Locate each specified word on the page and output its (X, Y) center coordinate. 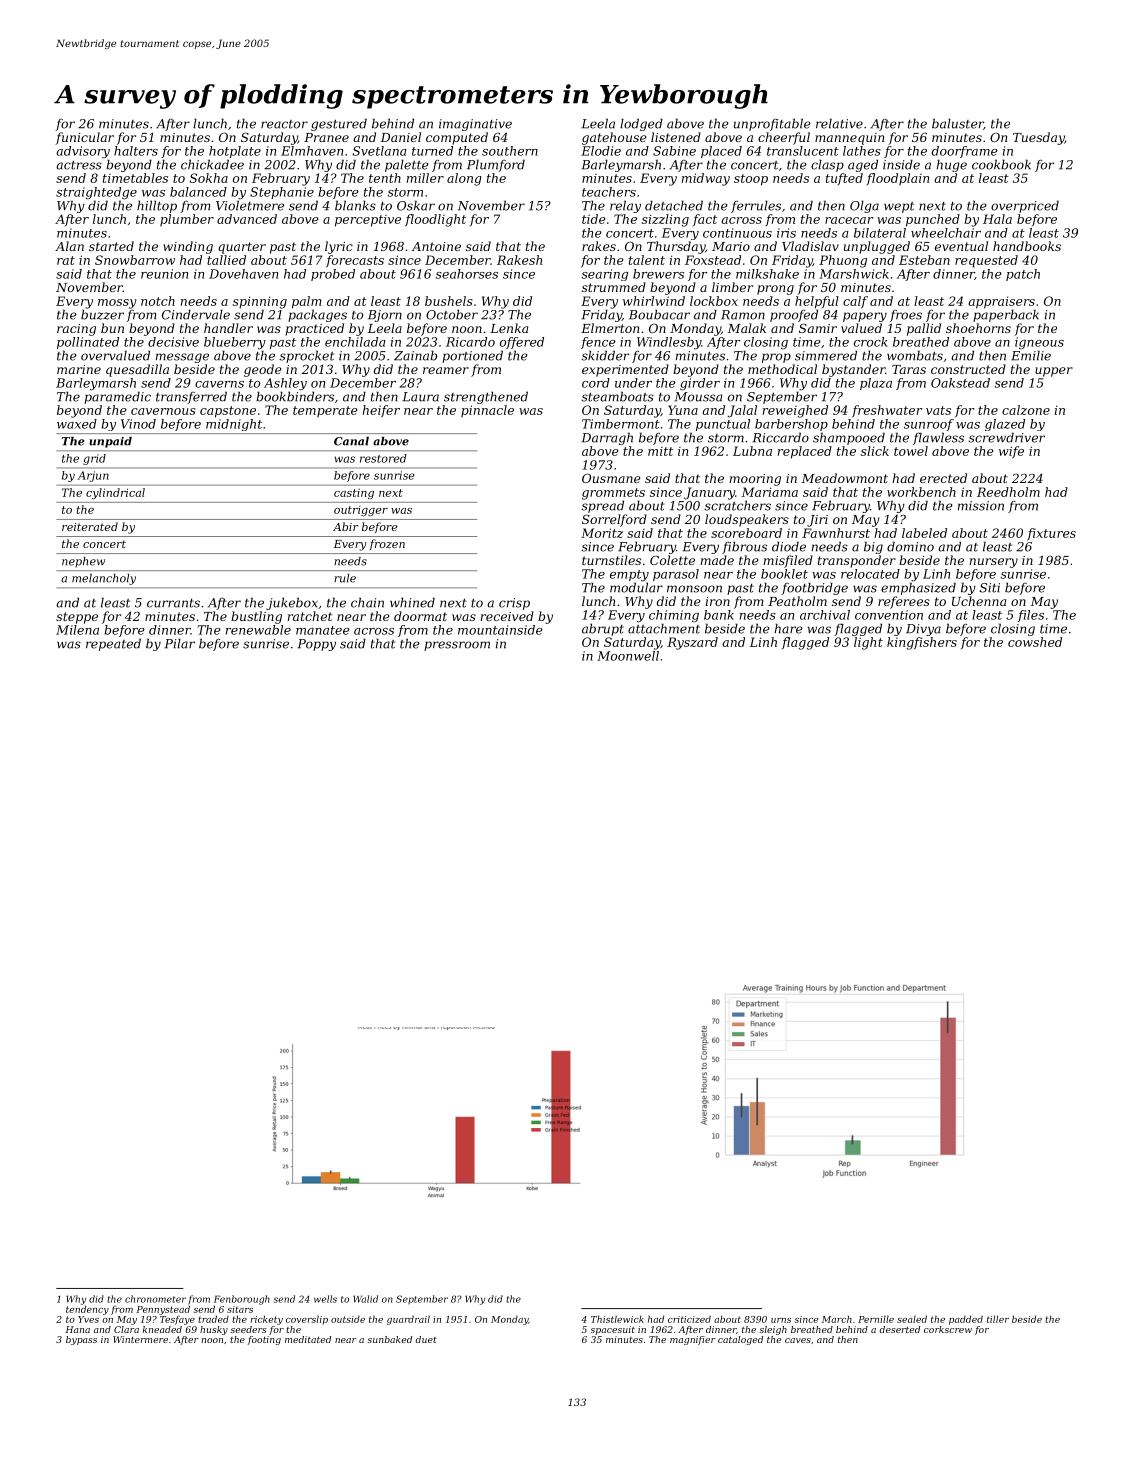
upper (1054, 372)
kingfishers (922, 643)
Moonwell (628, 656)
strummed (614, 287)
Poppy (317, 645)
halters (136, 151)
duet (426, 1339)
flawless (938, 438)
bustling (256, 617)
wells (325, 1299)
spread (602, 506)
